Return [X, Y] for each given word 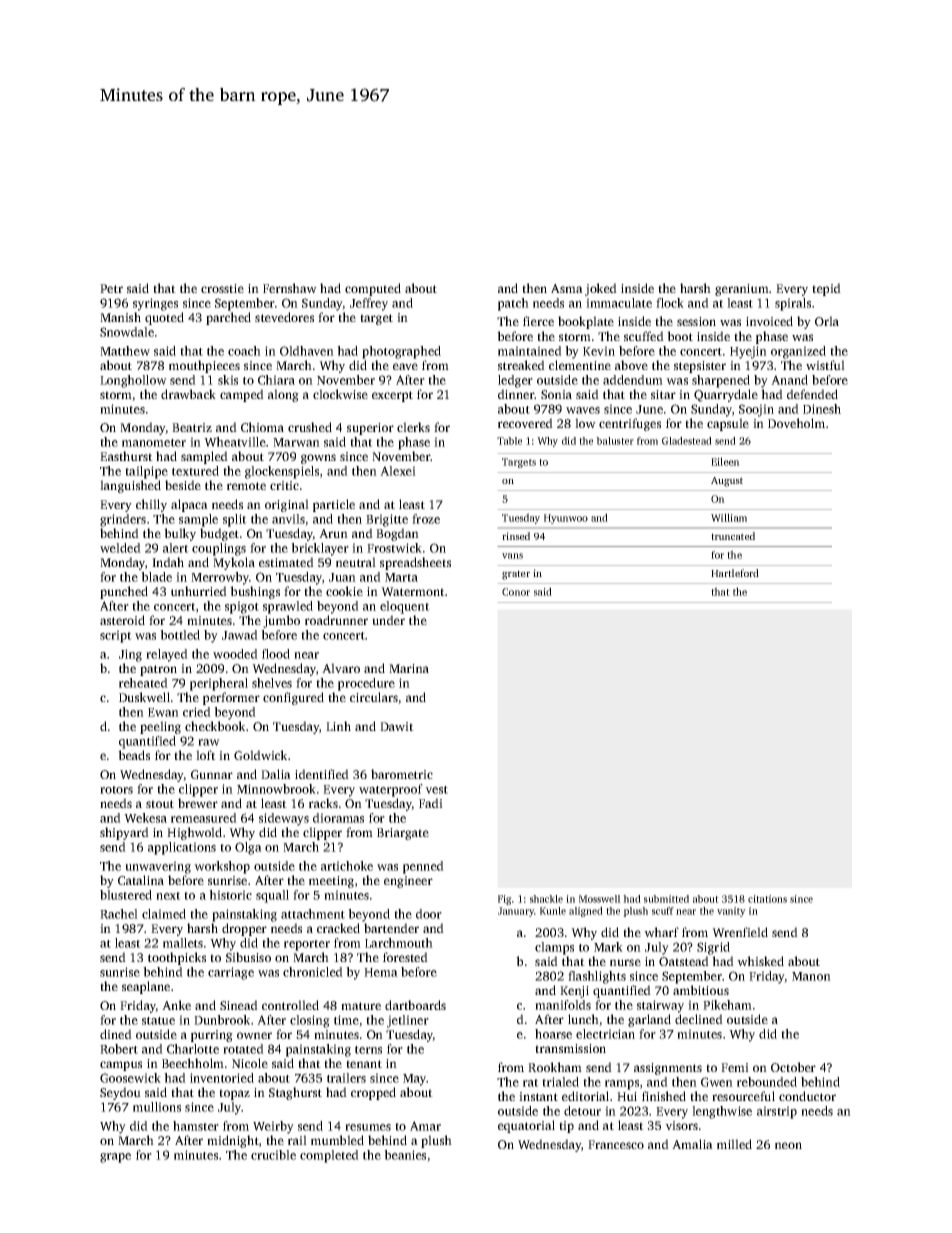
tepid [826, 289]
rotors [116, 790]
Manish [120, 317]
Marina [409, 668]
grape [115, 1158]
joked [601, 289]
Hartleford [735, 573]
